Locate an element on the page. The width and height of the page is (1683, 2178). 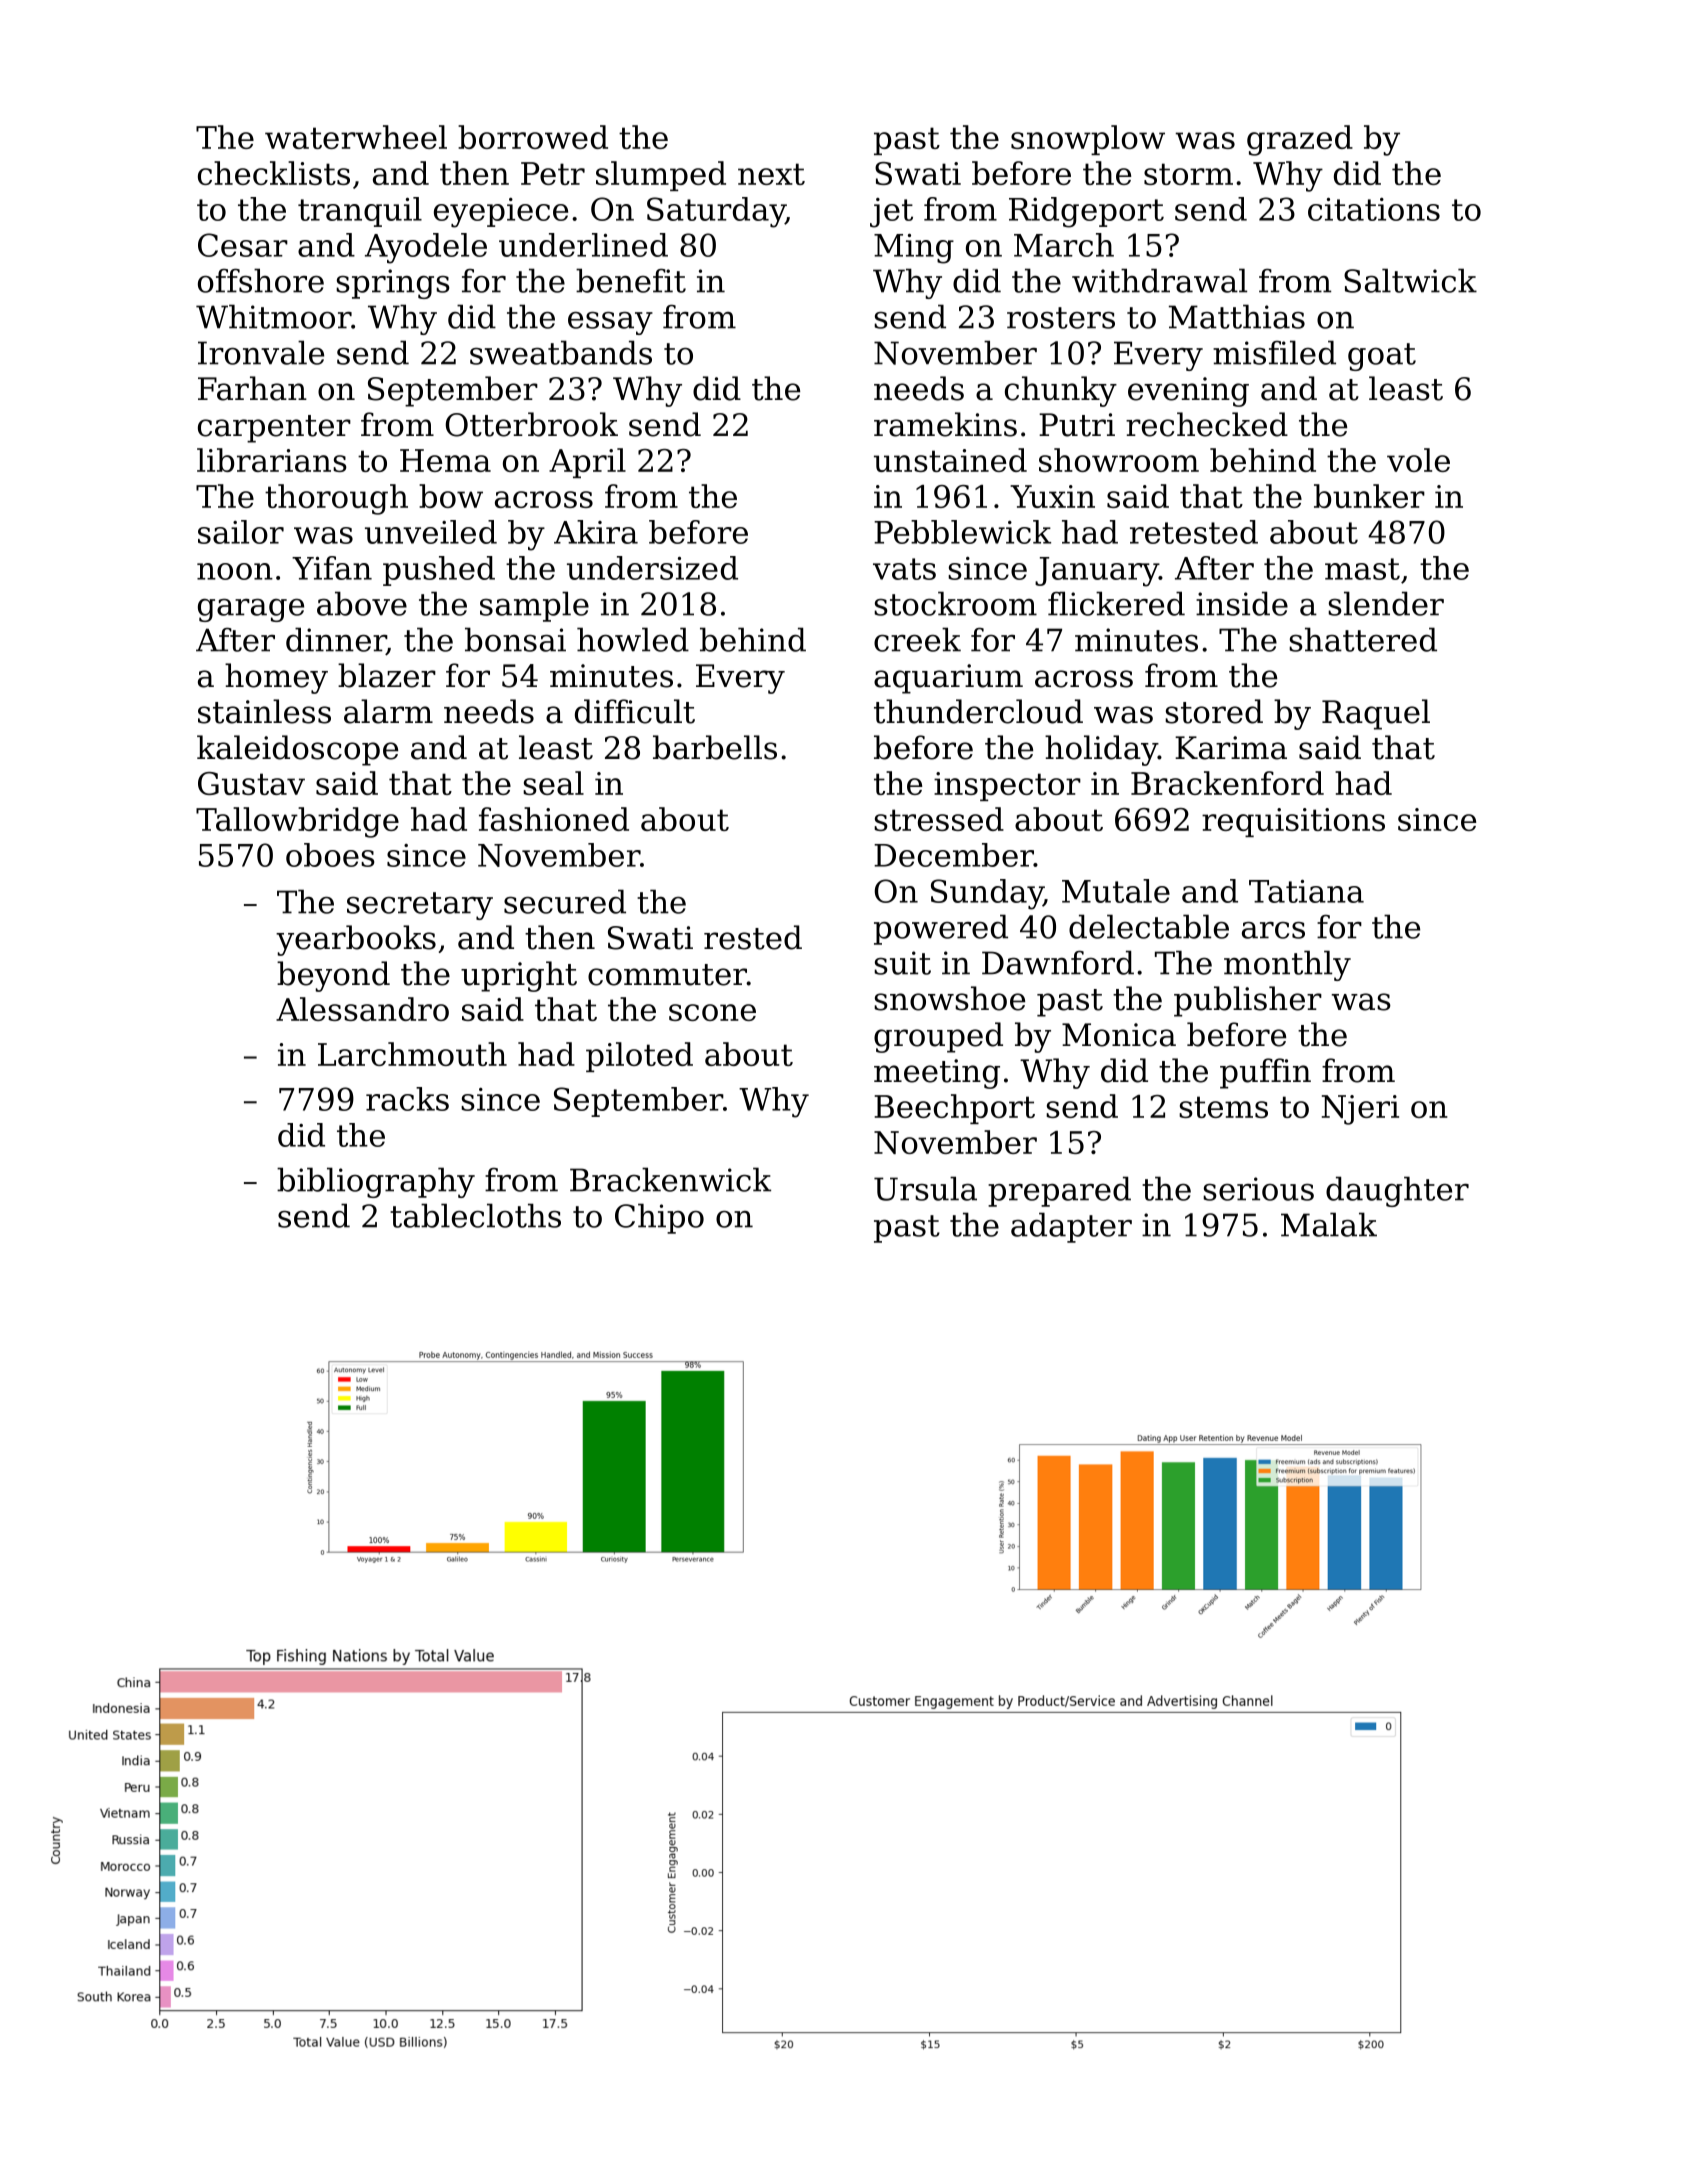
Saltwick is located at coordinates (1410, 280).
